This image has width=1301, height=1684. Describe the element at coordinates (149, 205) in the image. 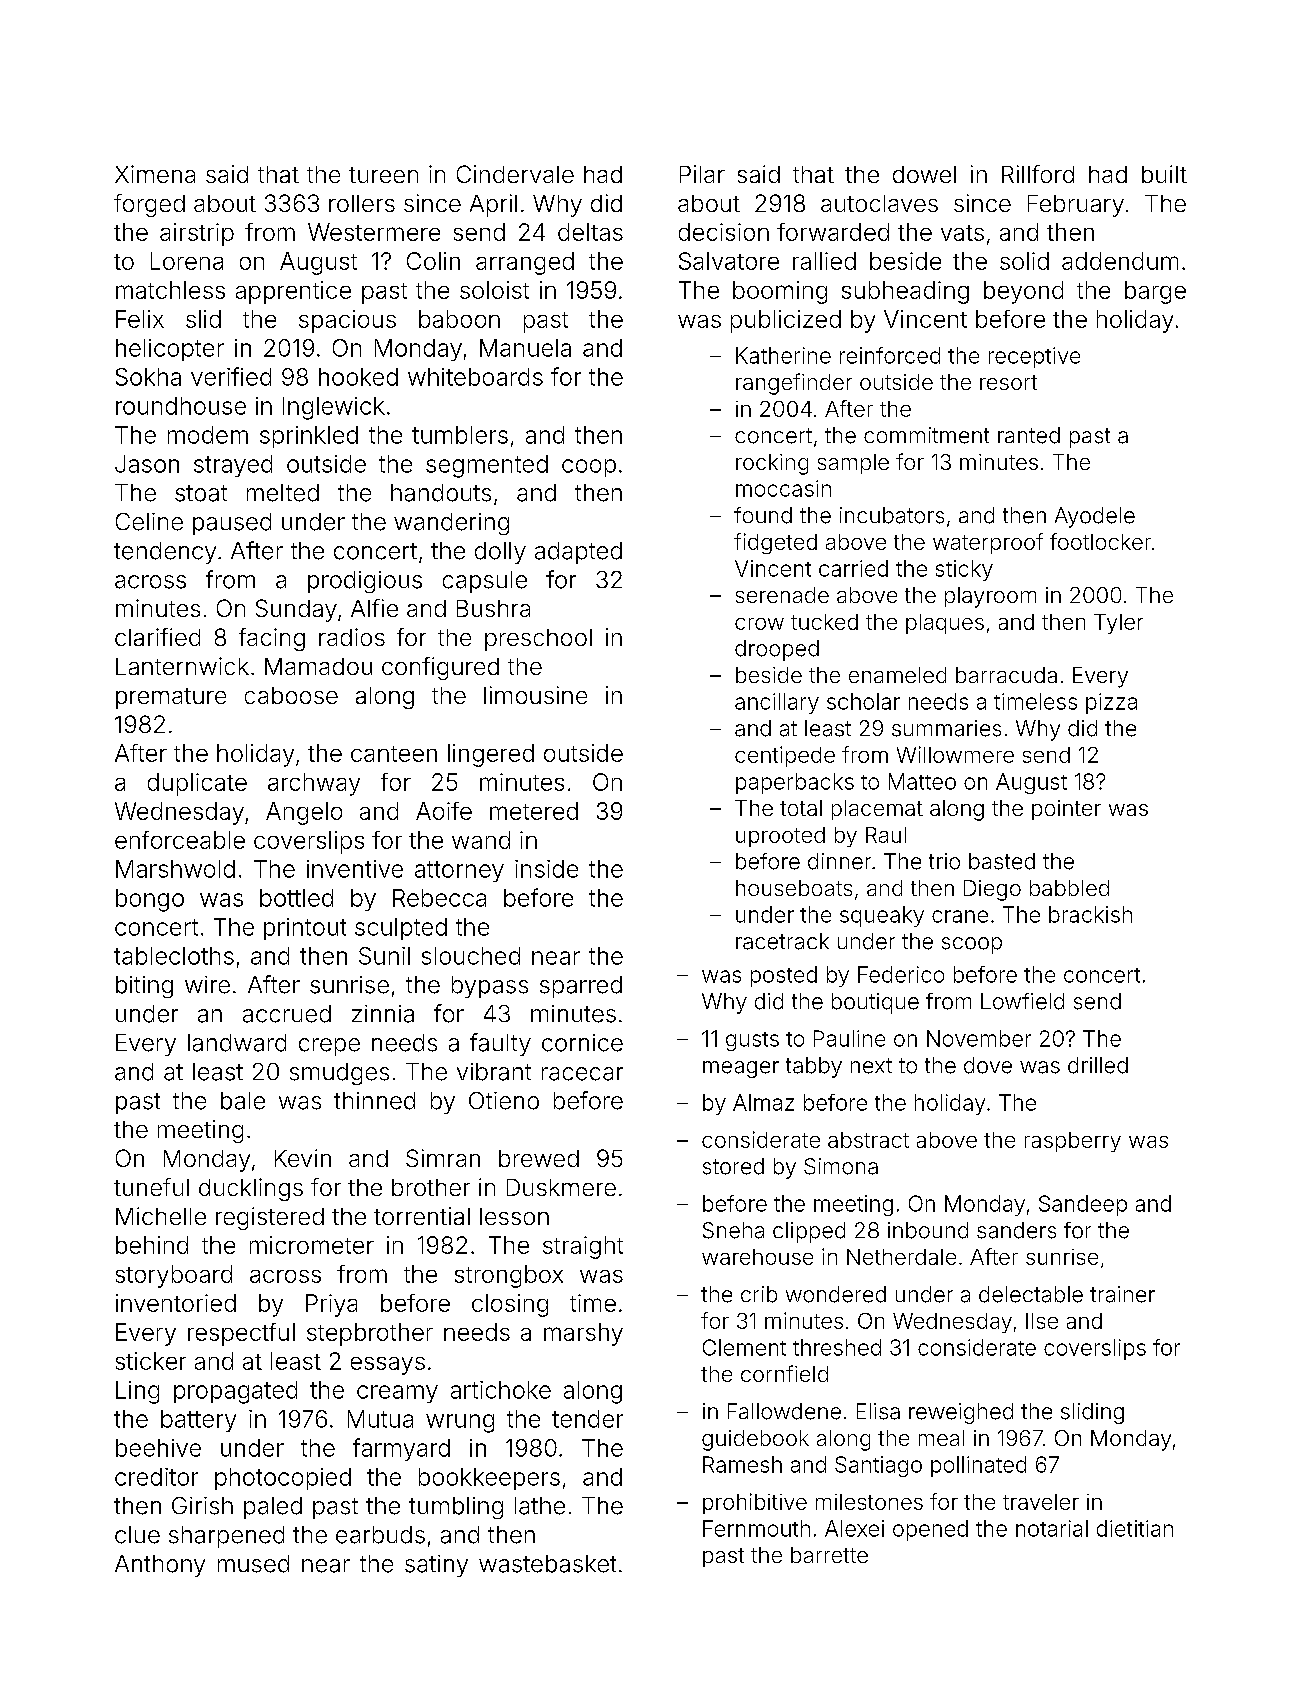

I see `forged` at that location.
